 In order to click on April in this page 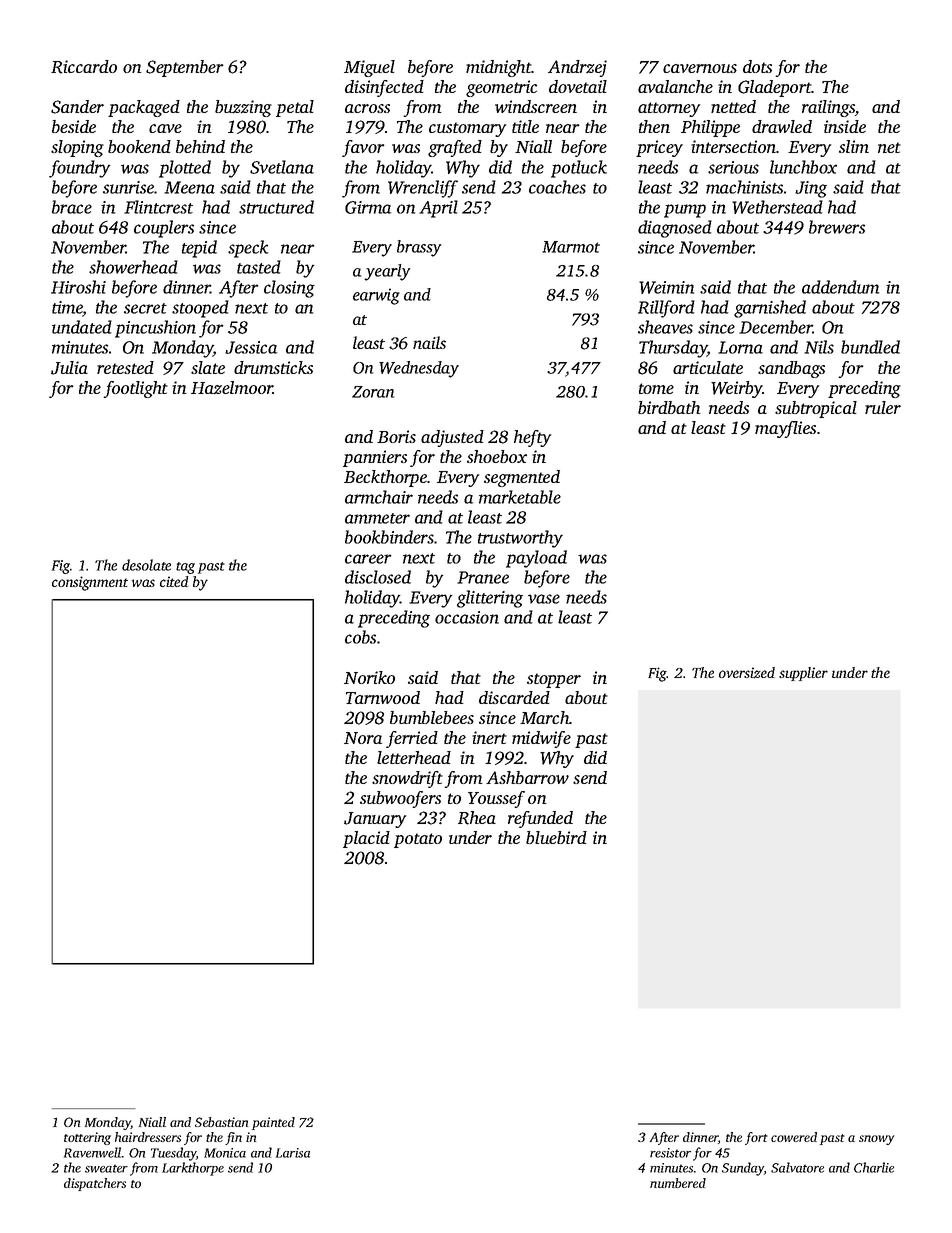, I will do `click(438, 209)`.
